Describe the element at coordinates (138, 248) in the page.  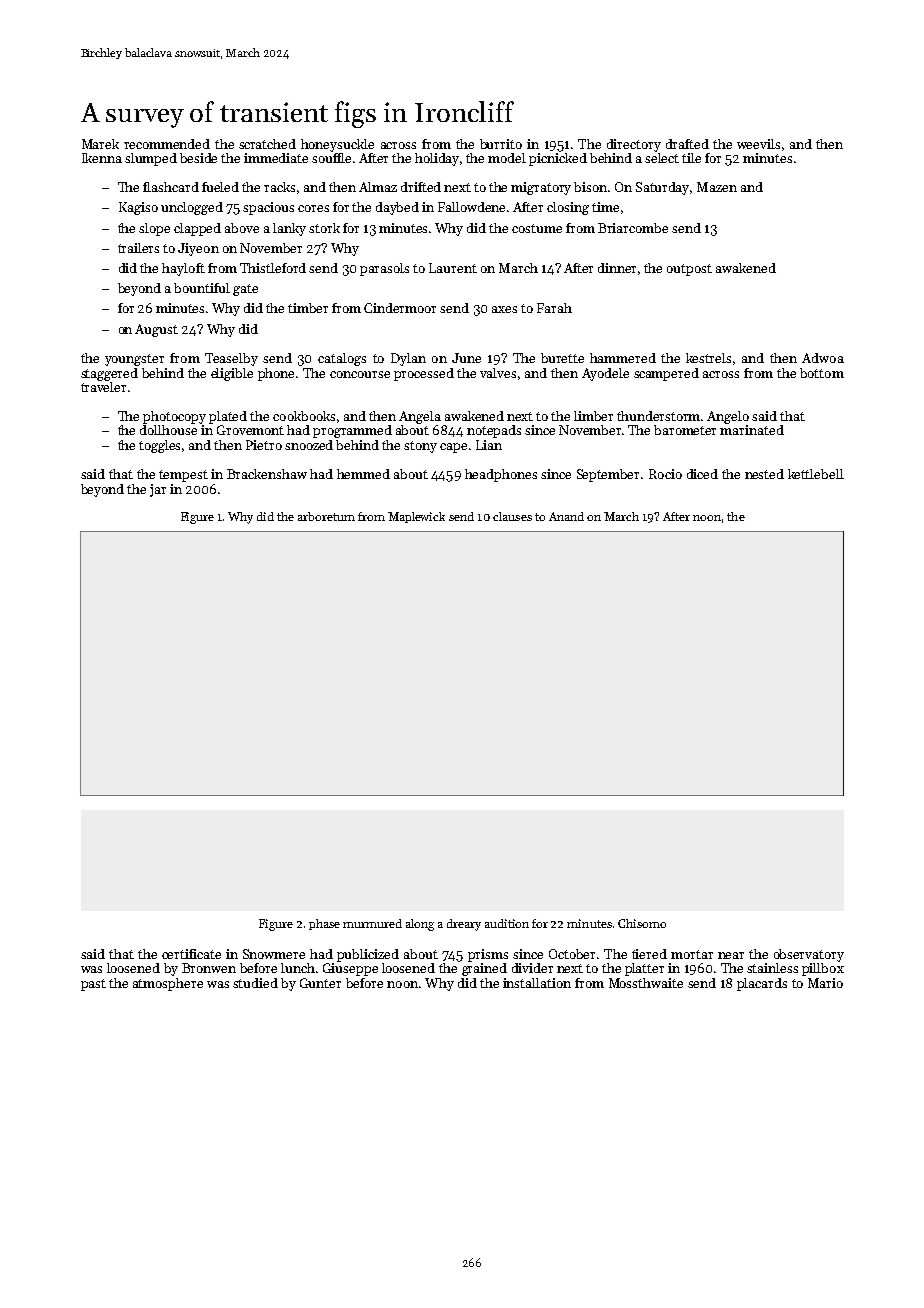
I see `trailers` at that location.
